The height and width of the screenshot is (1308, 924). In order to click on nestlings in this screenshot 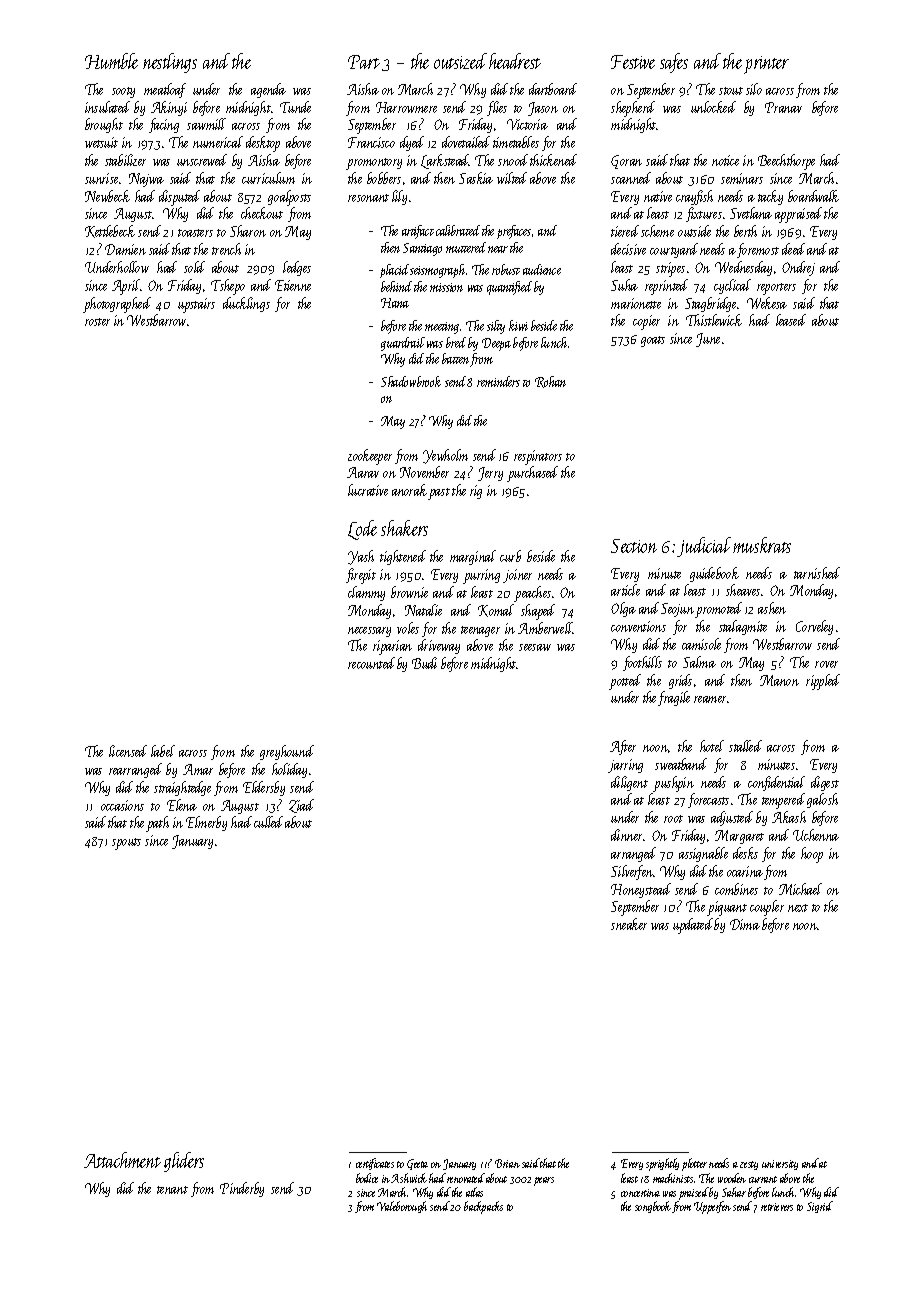, I will do `click(170, 63)`.
